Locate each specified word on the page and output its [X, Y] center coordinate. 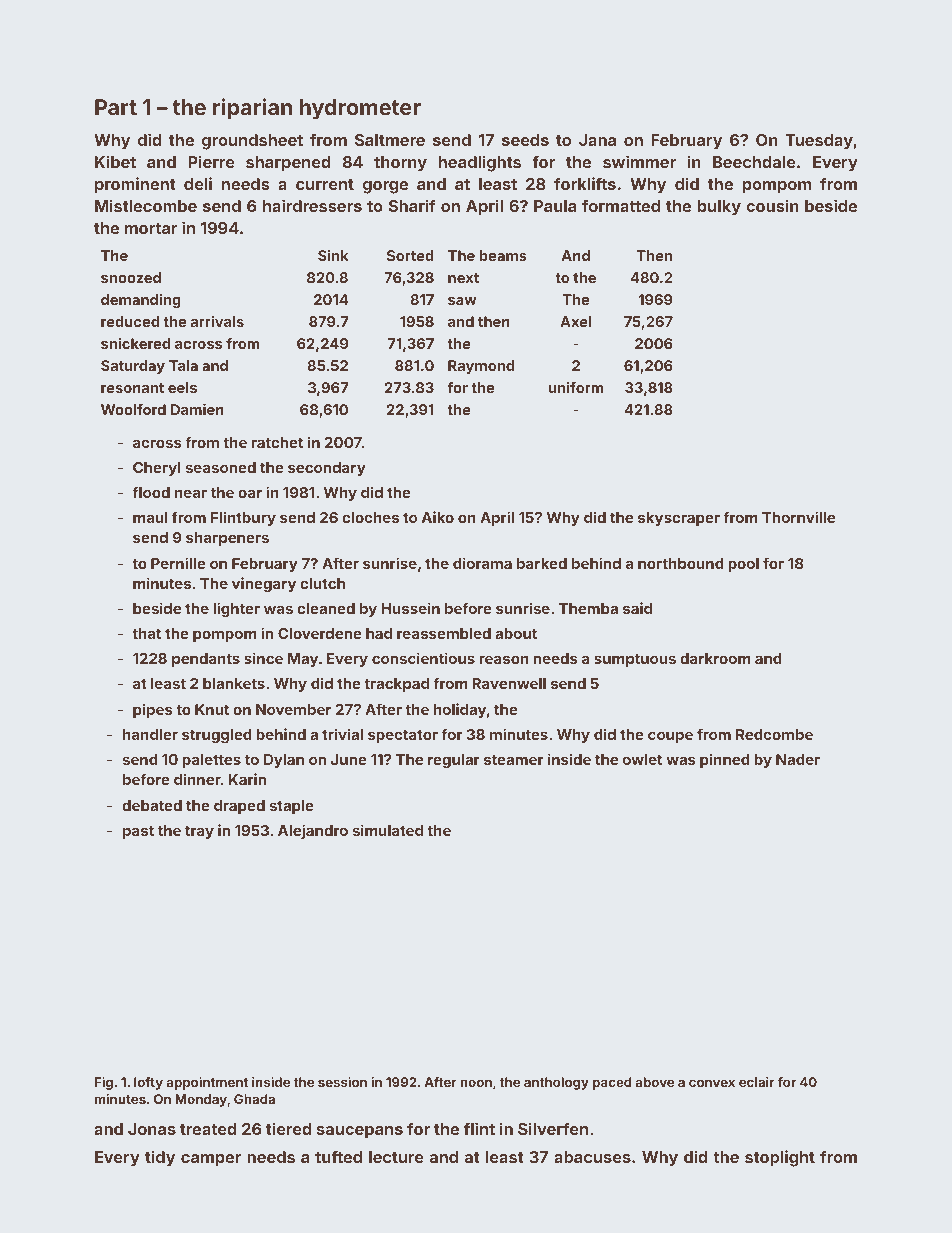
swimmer [639, 161]
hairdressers [312, 205]
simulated [388, 830]
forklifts [585, 183]
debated [152, 805]
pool [743, 565]
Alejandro [313, 831]
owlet [642, 759]
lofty [148, 1083]
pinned [725, 760]
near [191, 493]
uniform [576, 387]
